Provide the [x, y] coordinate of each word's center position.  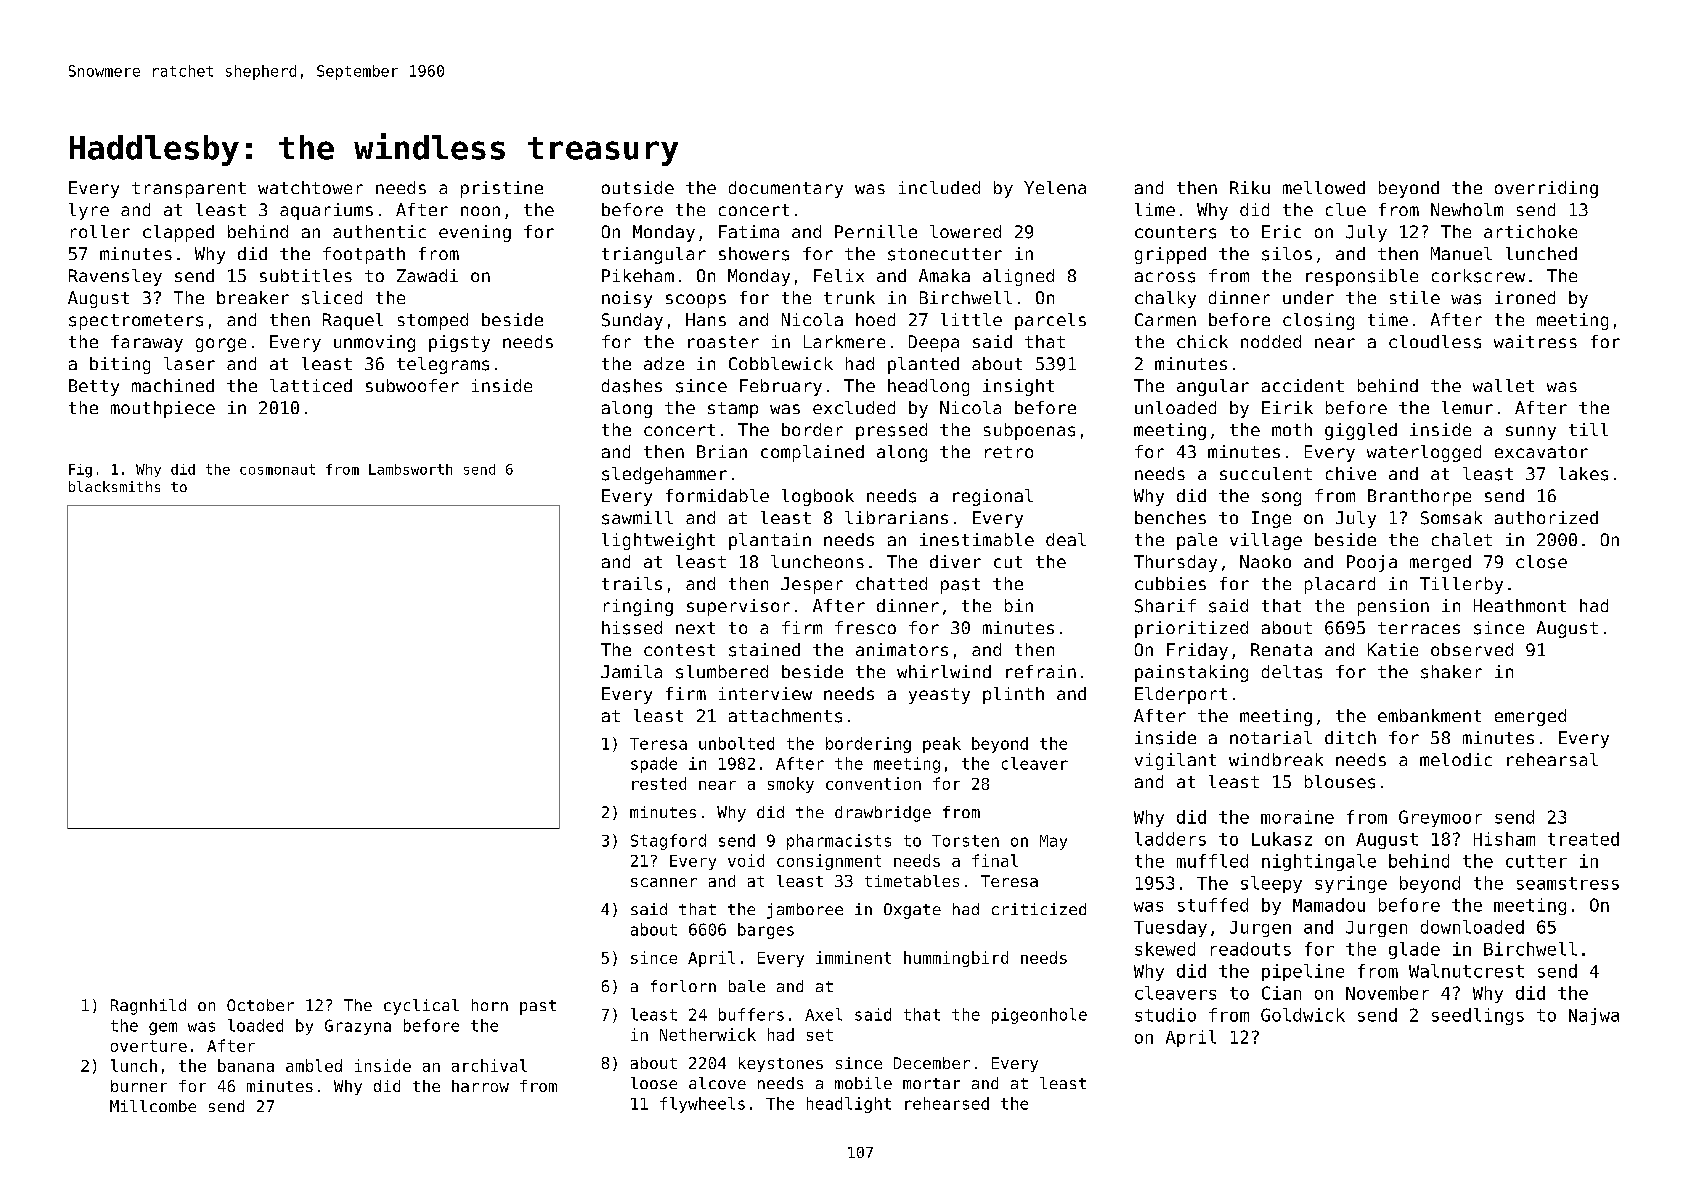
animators [902, 649]
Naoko [1265, 561]
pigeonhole [1039, 1016]
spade [654, 765]
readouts [1251, 949]
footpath [364, 255]
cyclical [421, 1007]
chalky [1165, 299]
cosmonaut [277, 469]
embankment [1429, 715]
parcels [1050, 321]
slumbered [722, 672]
